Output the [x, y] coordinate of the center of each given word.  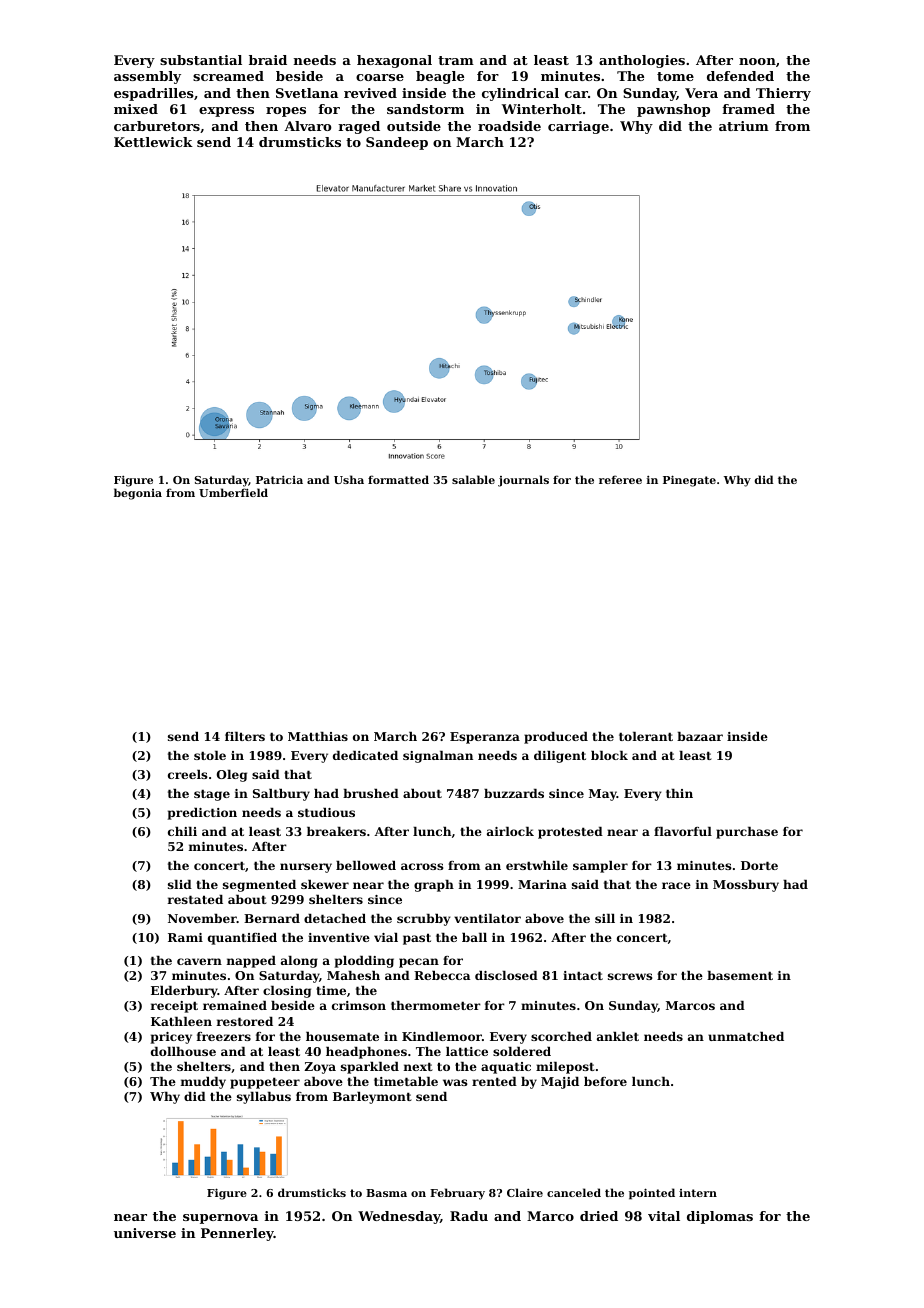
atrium [744, 126]
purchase [747, 833]
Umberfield [233, 492]
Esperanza [485, 738]
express [226, 112]
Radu [469, 1216]
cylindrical [520, 94]
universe [145, 1233]
